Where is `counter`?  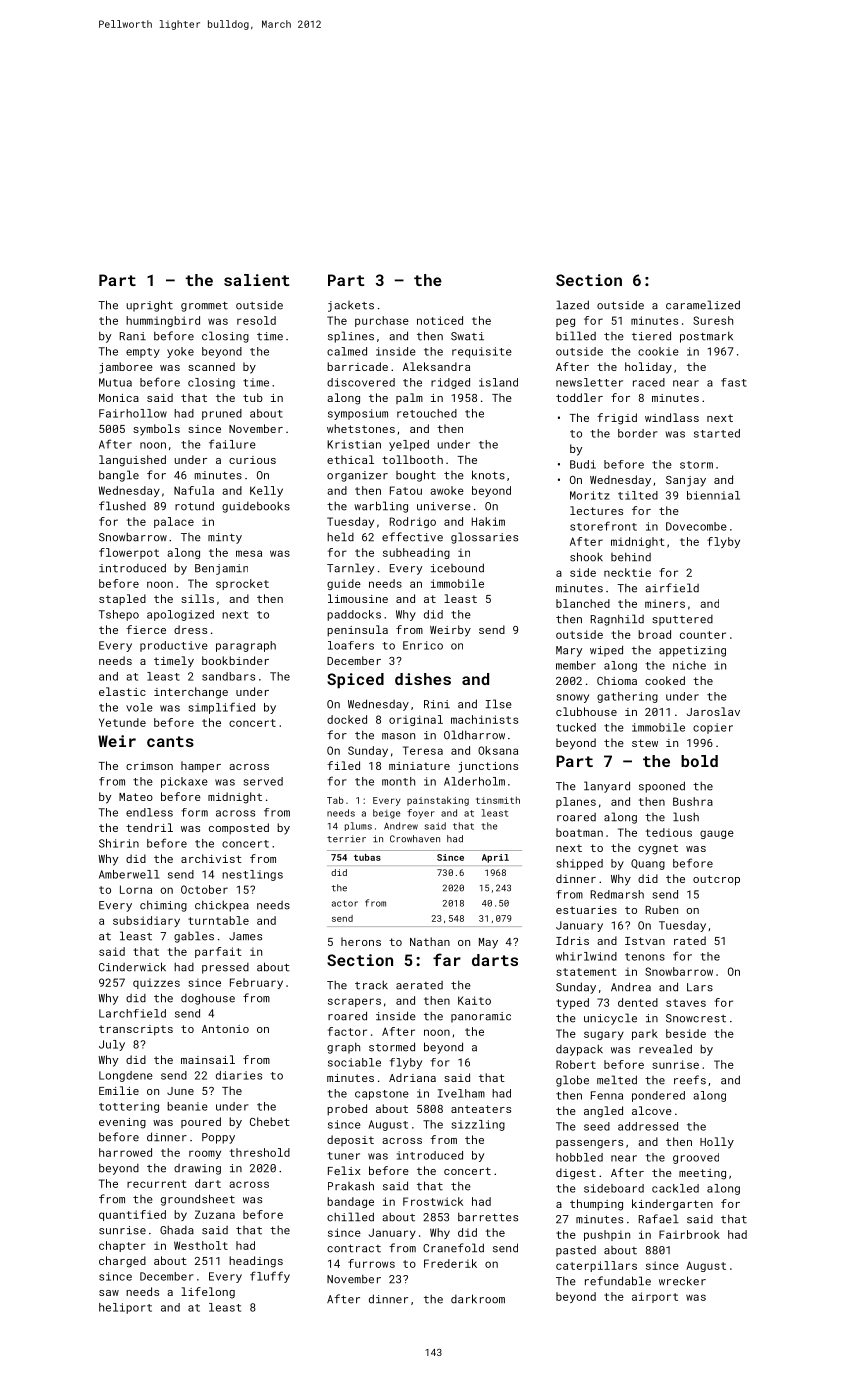 counter is located at coordinates (703, 635).
